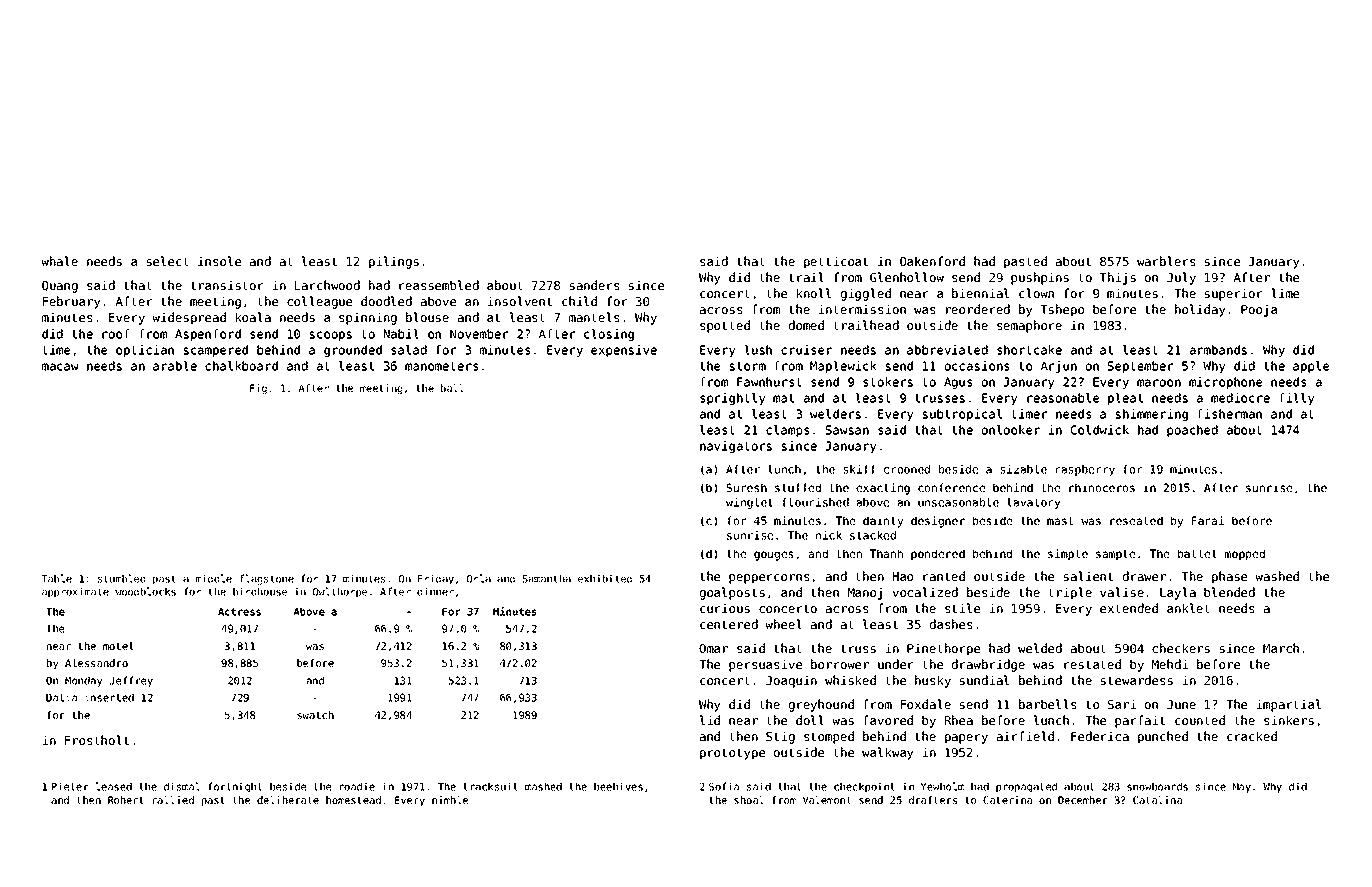 The width and height of the screenshot is (1372, 887). I want to click on domed, so click(806, 325).
